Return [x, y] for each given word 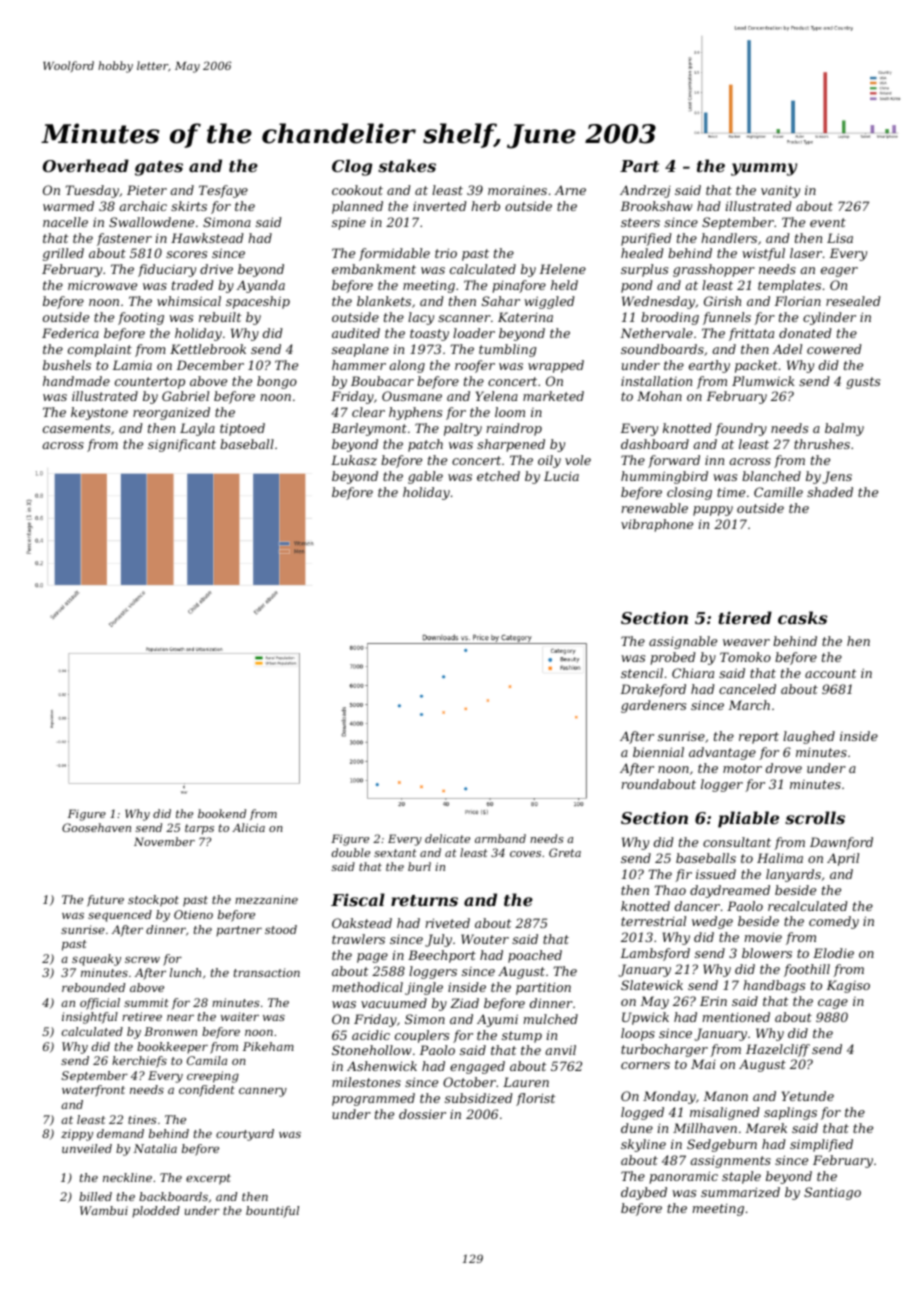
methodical [367, 987]
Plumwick [763, 381]
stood [281, 929]
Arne [570, 190]
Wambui [104, 1210]
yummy [764, 169]
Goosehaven [96, 827]
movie [763, 937]
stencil [642, 673]
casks [802, 617]
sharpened [511, 445]
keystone [99, 413]
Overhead [86, 165]
